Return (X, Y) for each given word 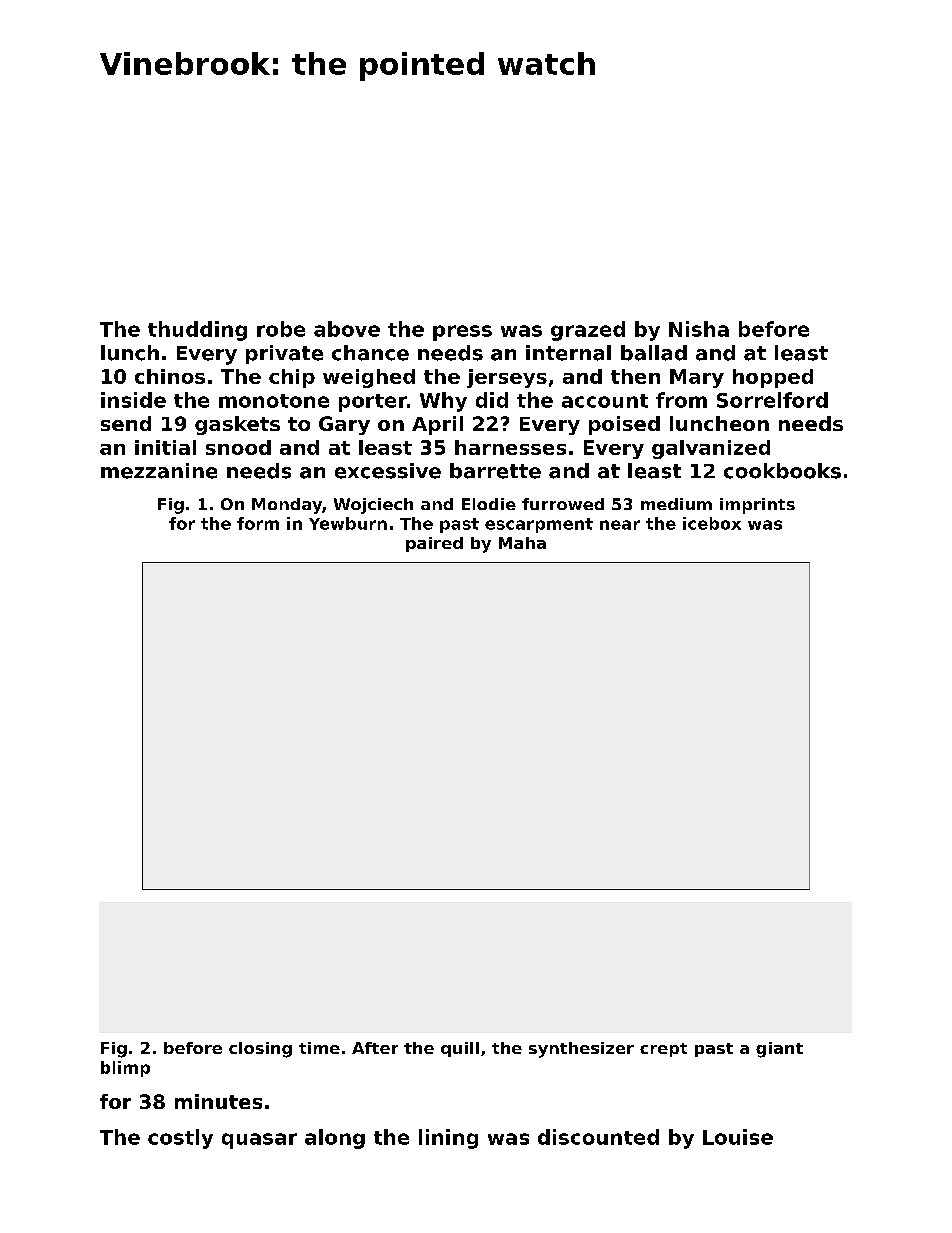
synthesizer (581, 1050)
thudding (197, 331)
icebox (712, 523)
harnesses (510, 447)
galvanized (711, 449)
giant (779, 1050)
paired (434, 544)
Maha (522, 543)
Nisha (699, 329)
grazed (588, 331)
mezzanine (159, 471)
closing (260, 1050)
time (319, 1048)
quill (460, 1049)
